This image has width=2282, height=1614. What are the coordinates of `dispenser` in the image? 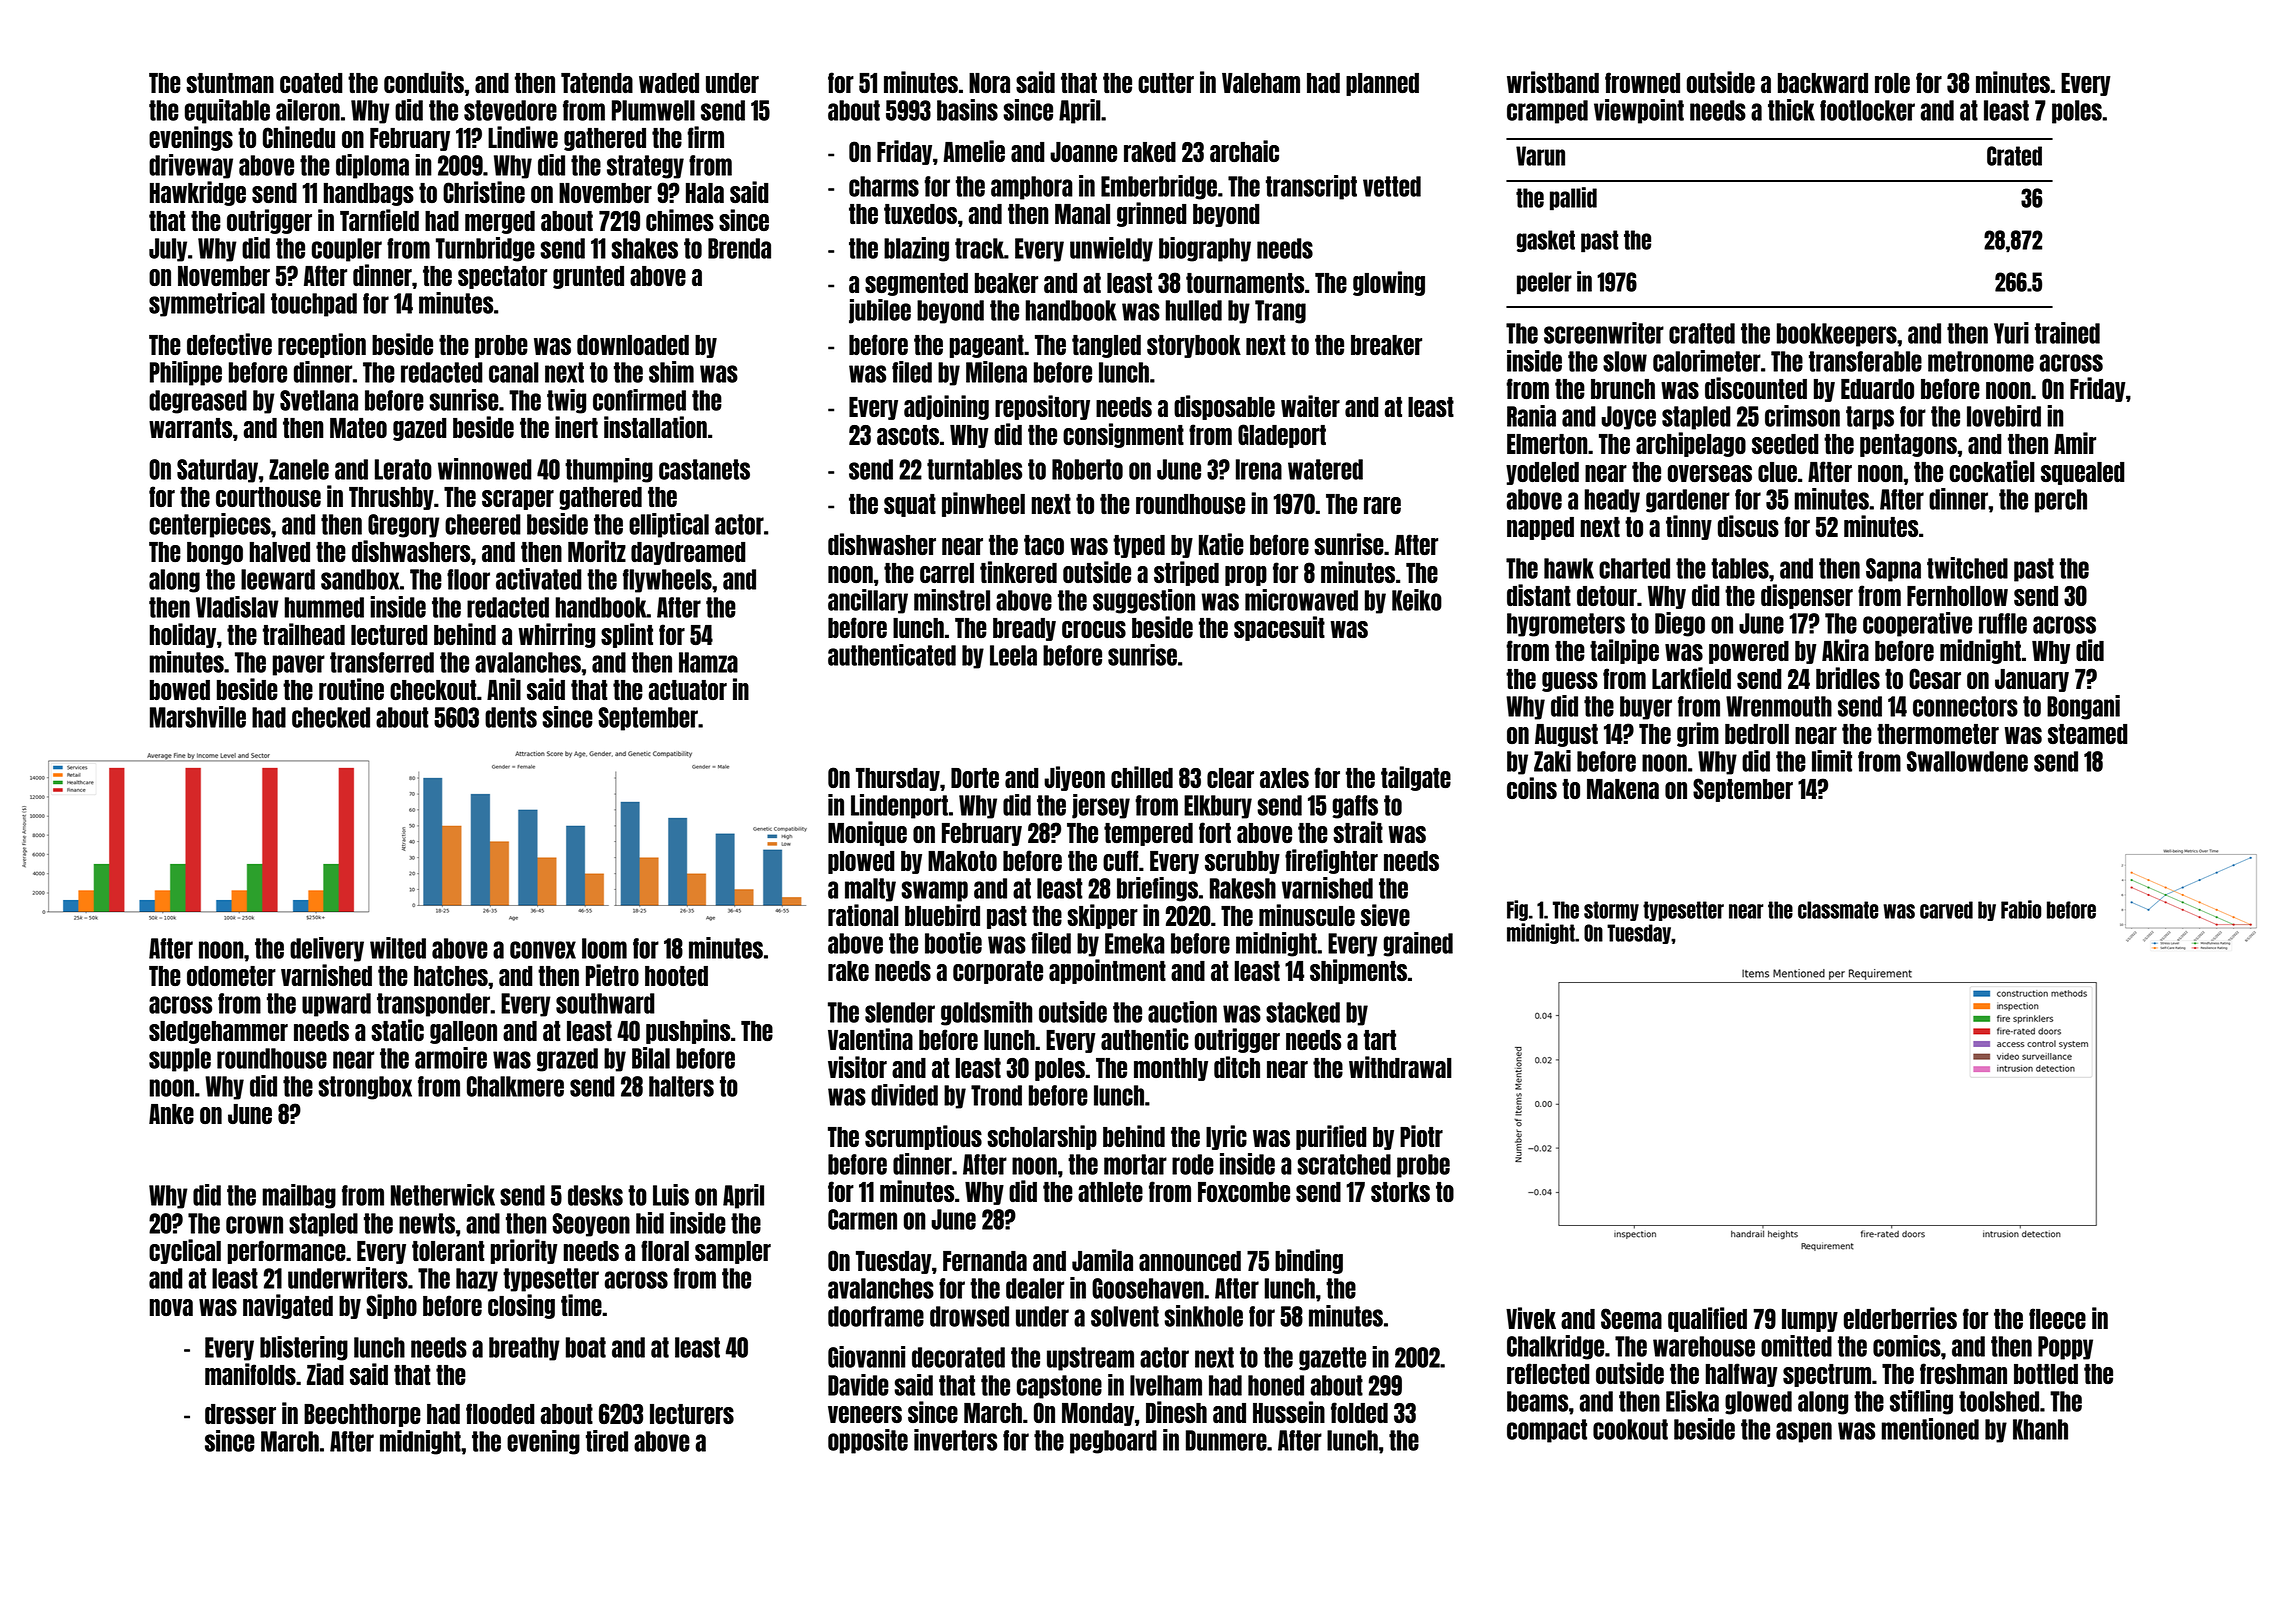 It's located at (1807, 596).
